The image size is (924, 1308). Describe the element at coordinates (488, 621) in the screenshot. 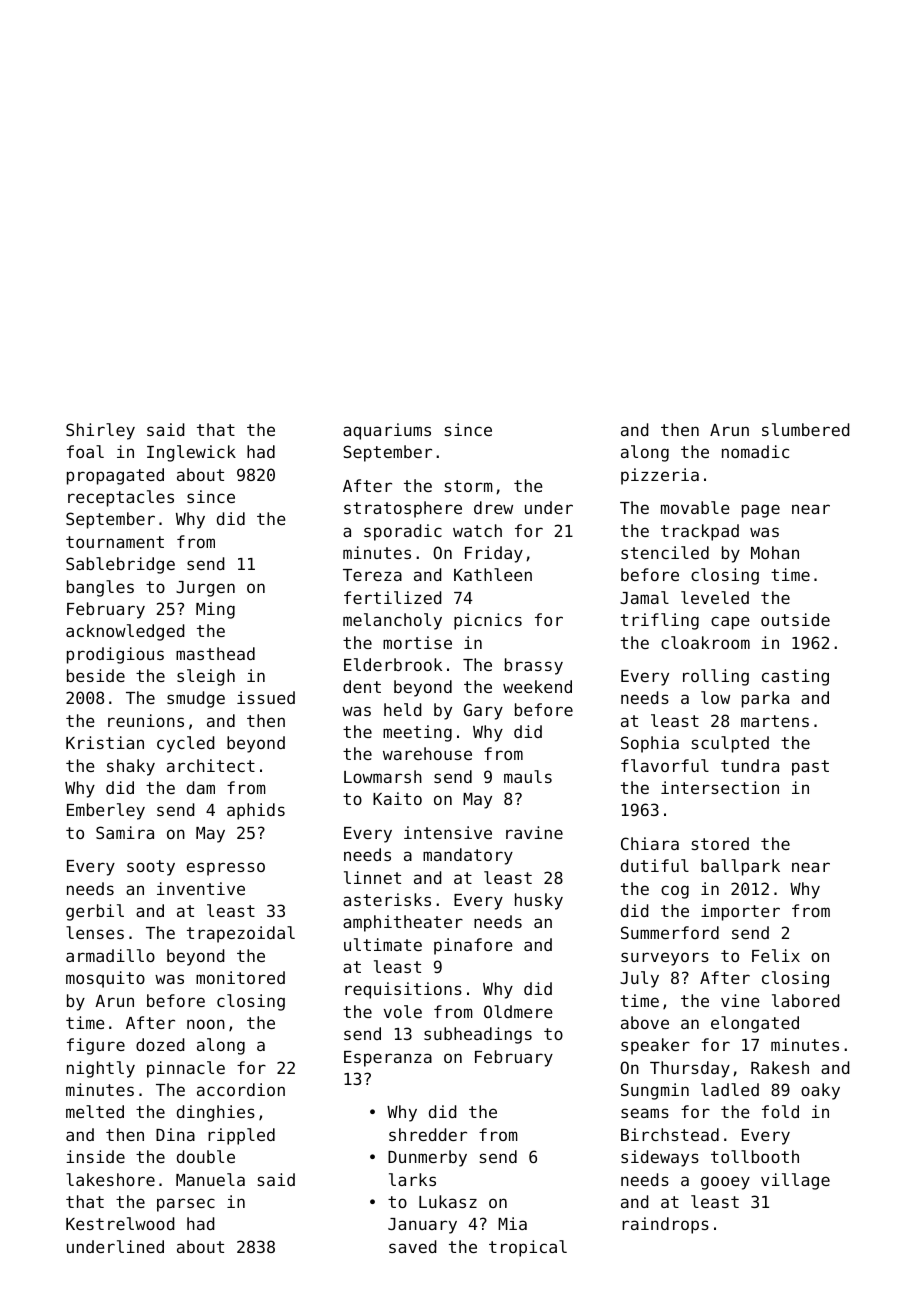

I see `picnics` at that location.
